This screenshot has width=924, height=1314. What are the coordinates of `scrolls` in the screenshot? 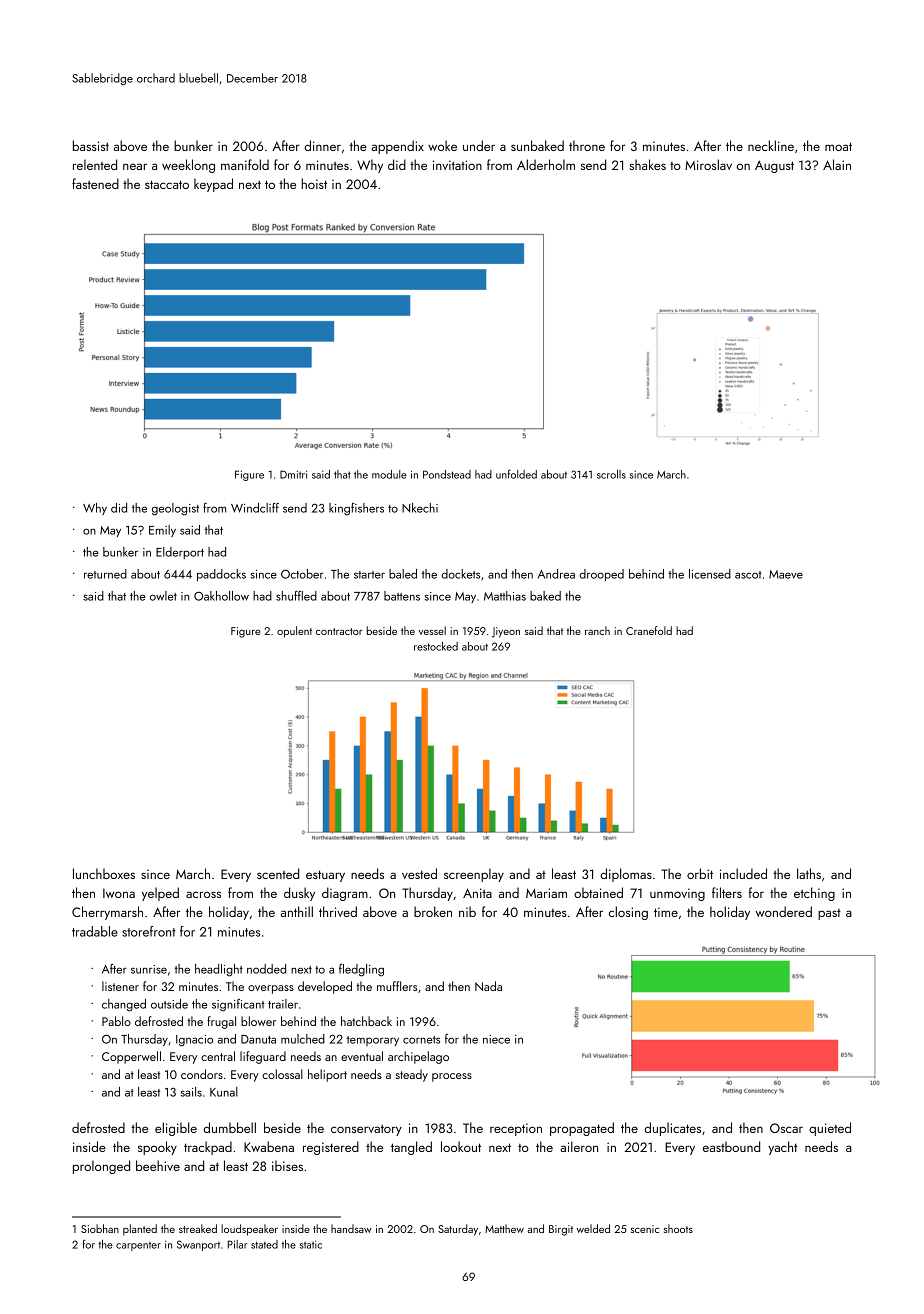 It's located at (611, 474).
